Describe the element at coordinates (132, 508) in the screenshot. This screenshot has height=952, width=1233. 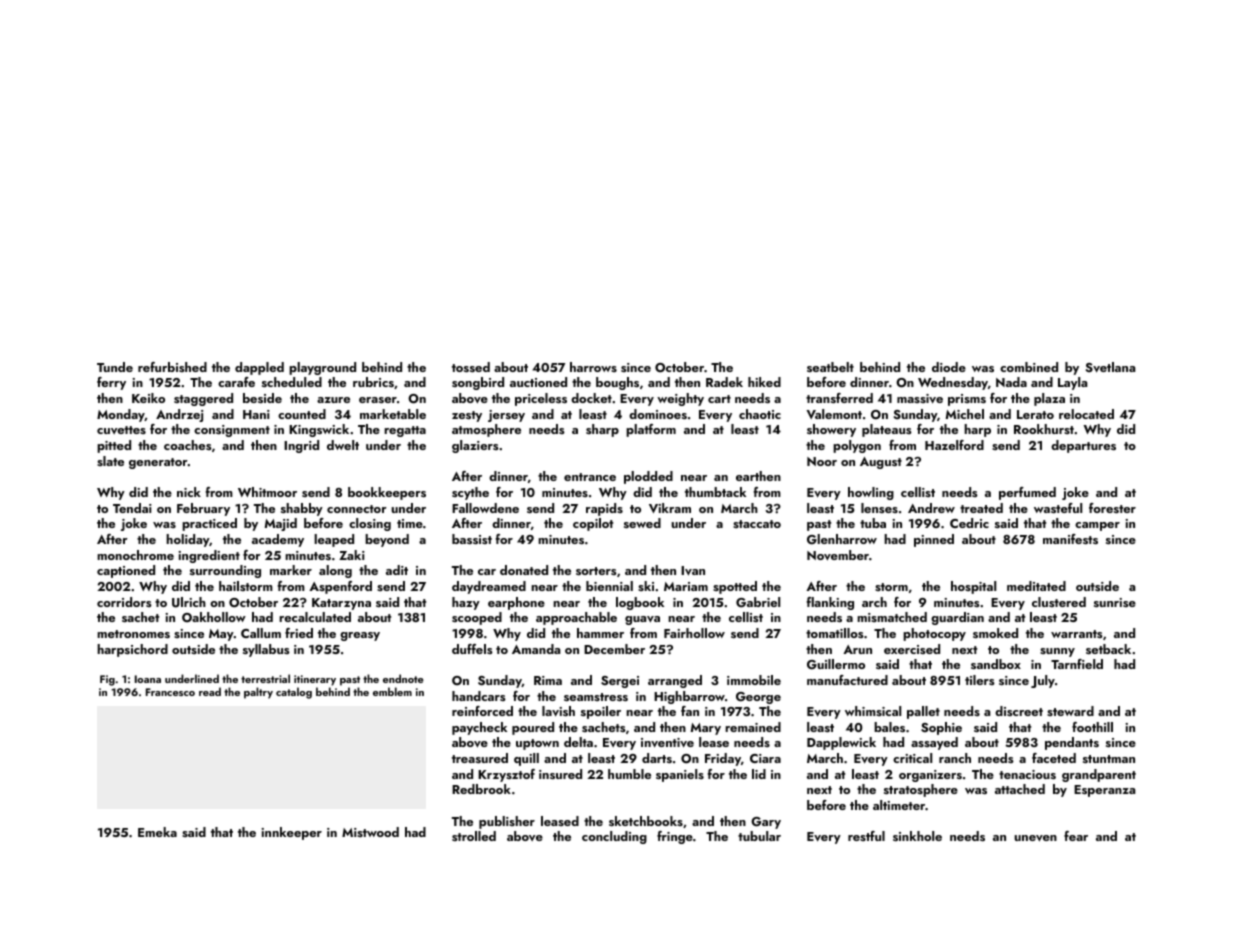
I see `Tendai` at that location.
